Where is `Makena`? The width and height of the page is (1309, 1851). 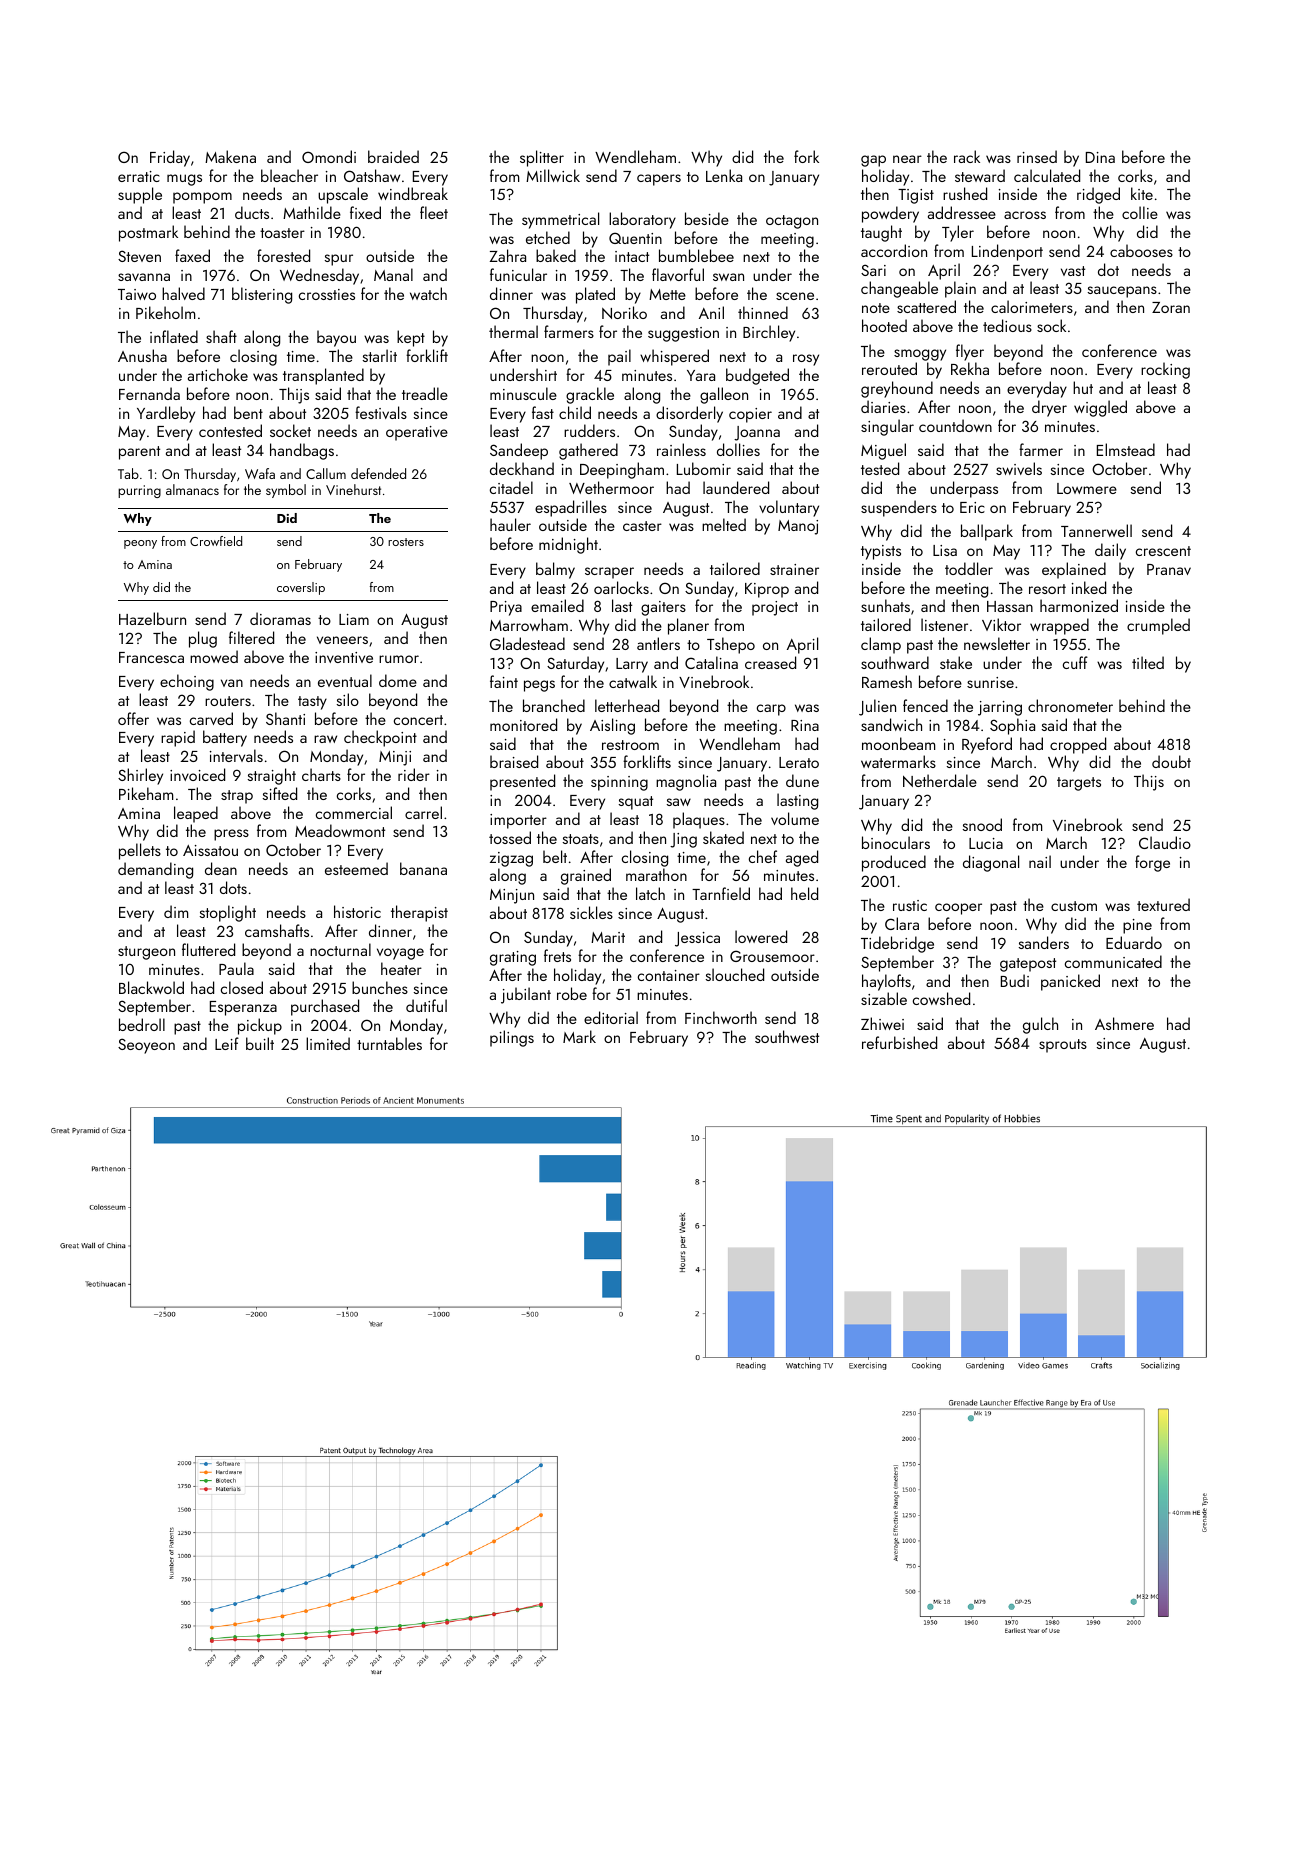
Makena is located at coordinates (230, 156).
